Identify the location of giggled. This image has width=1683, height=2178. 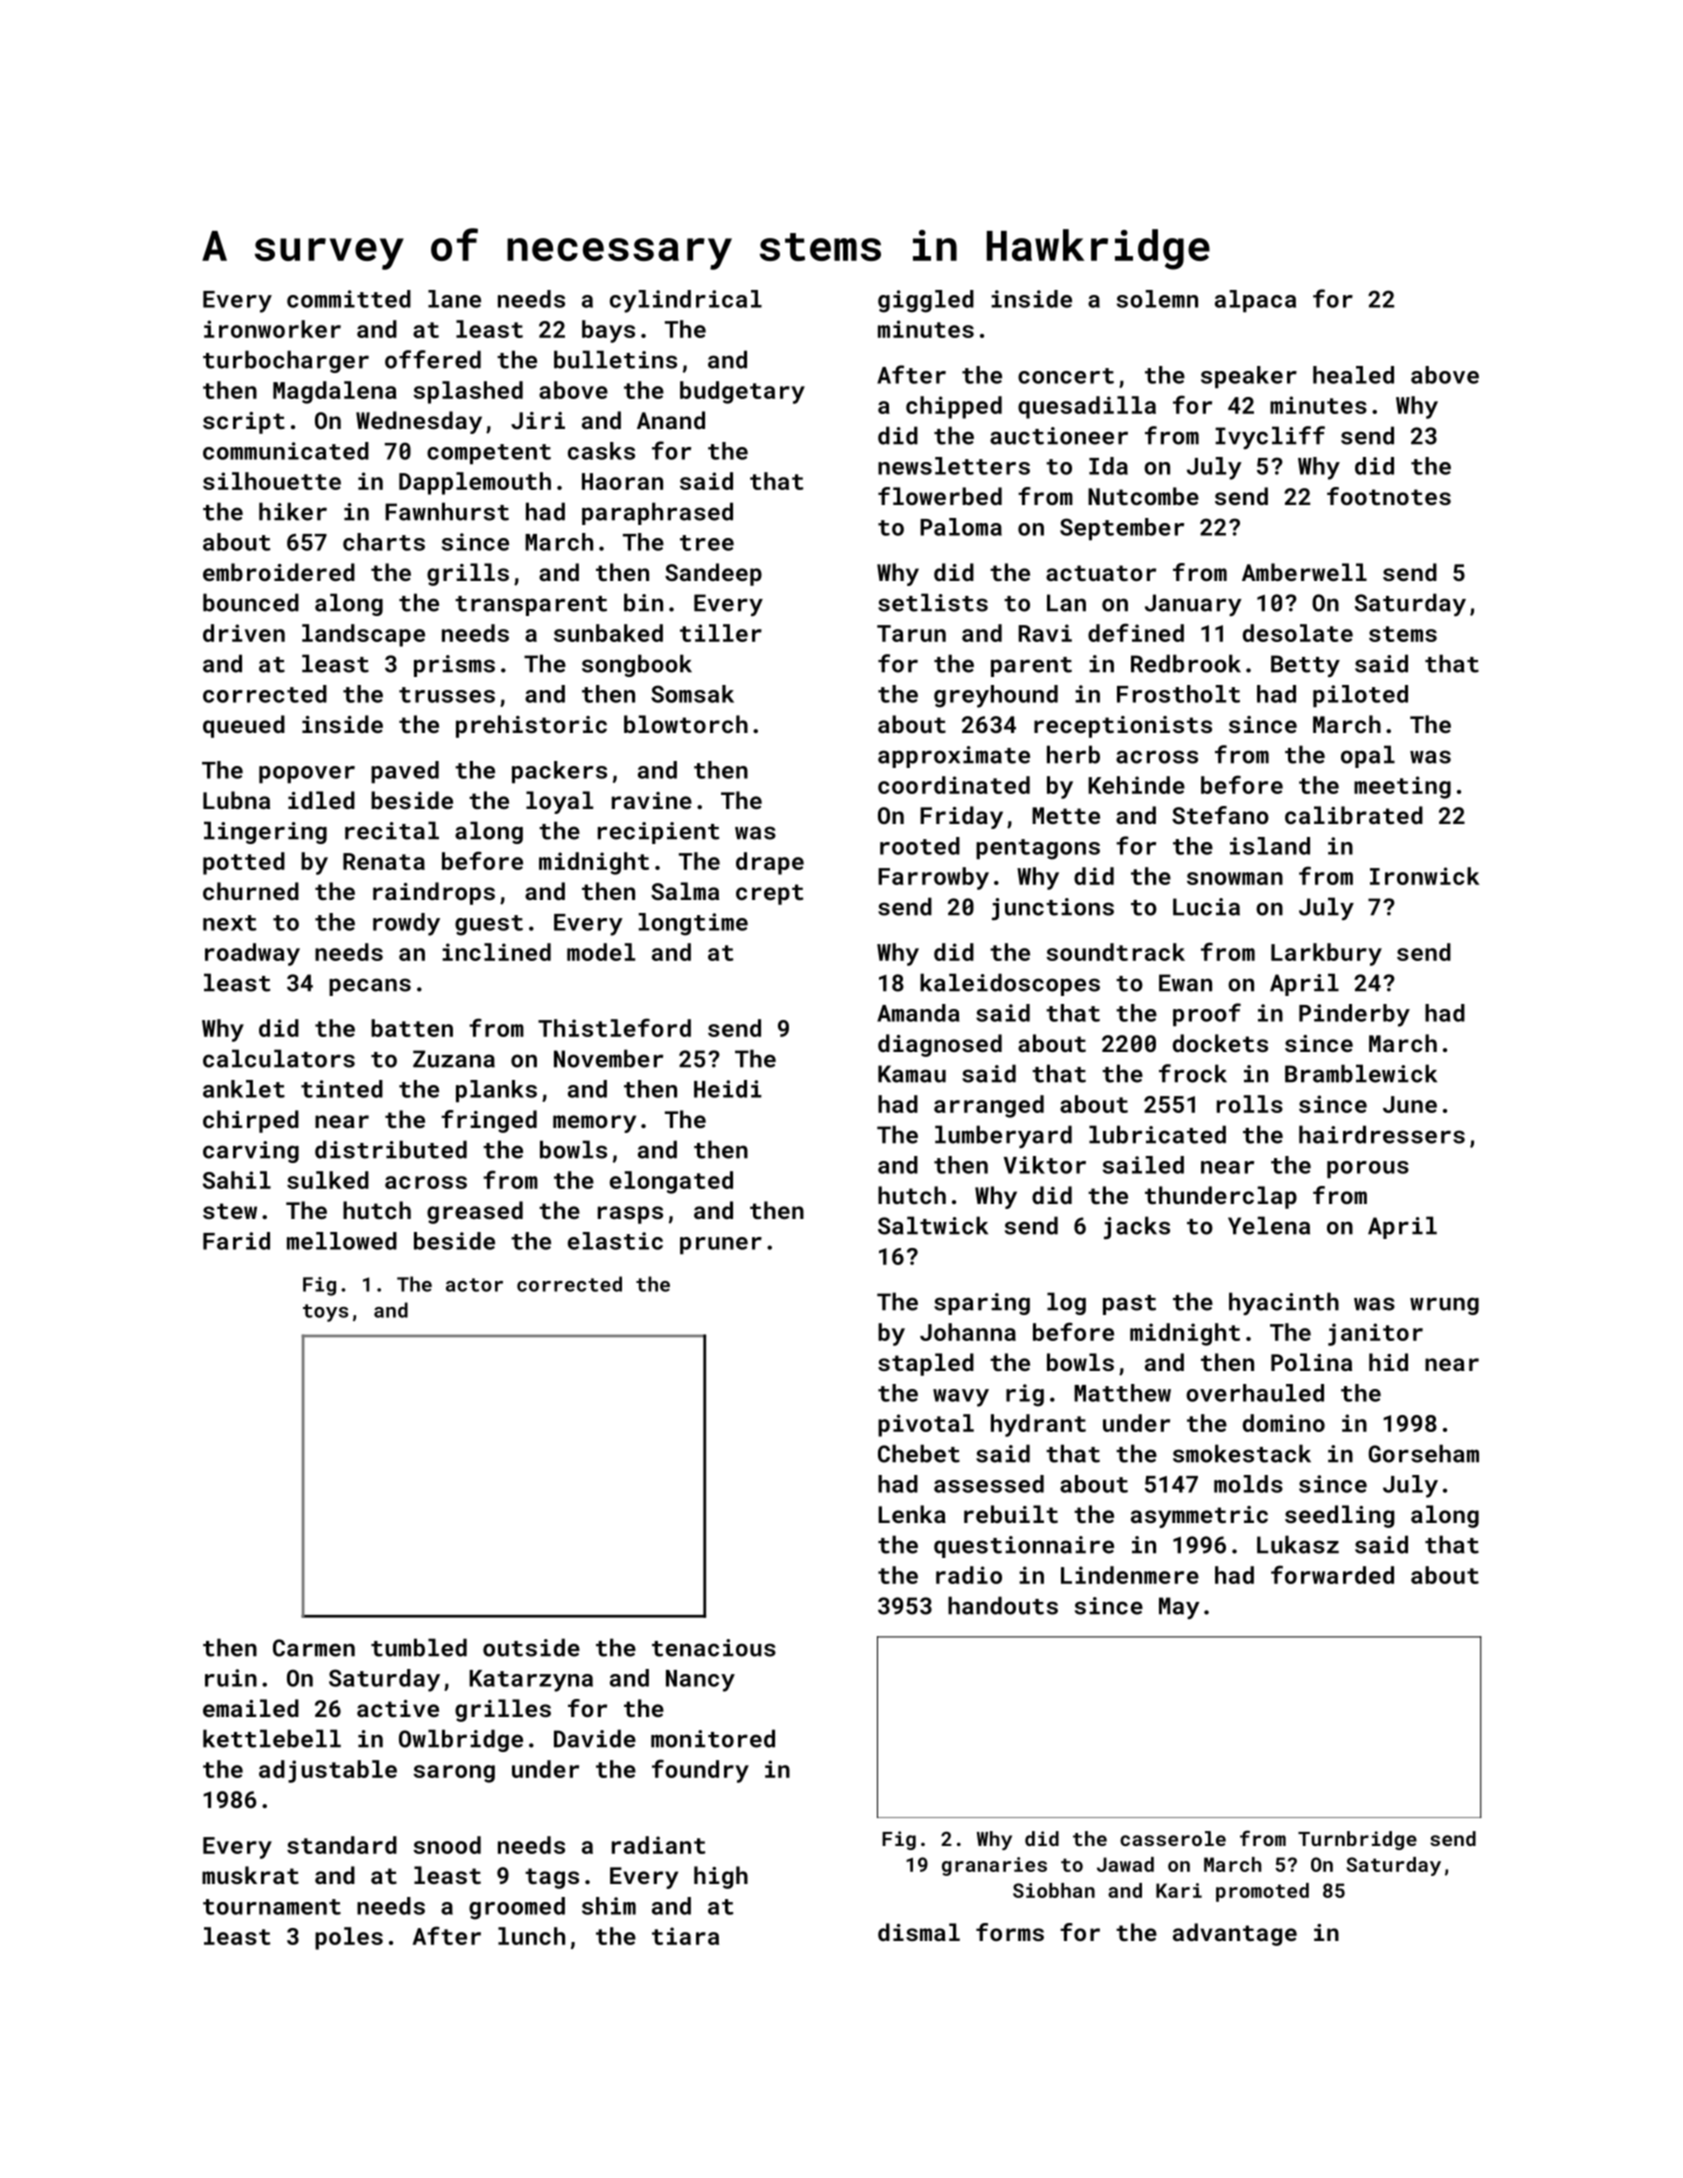
(926, 301).
